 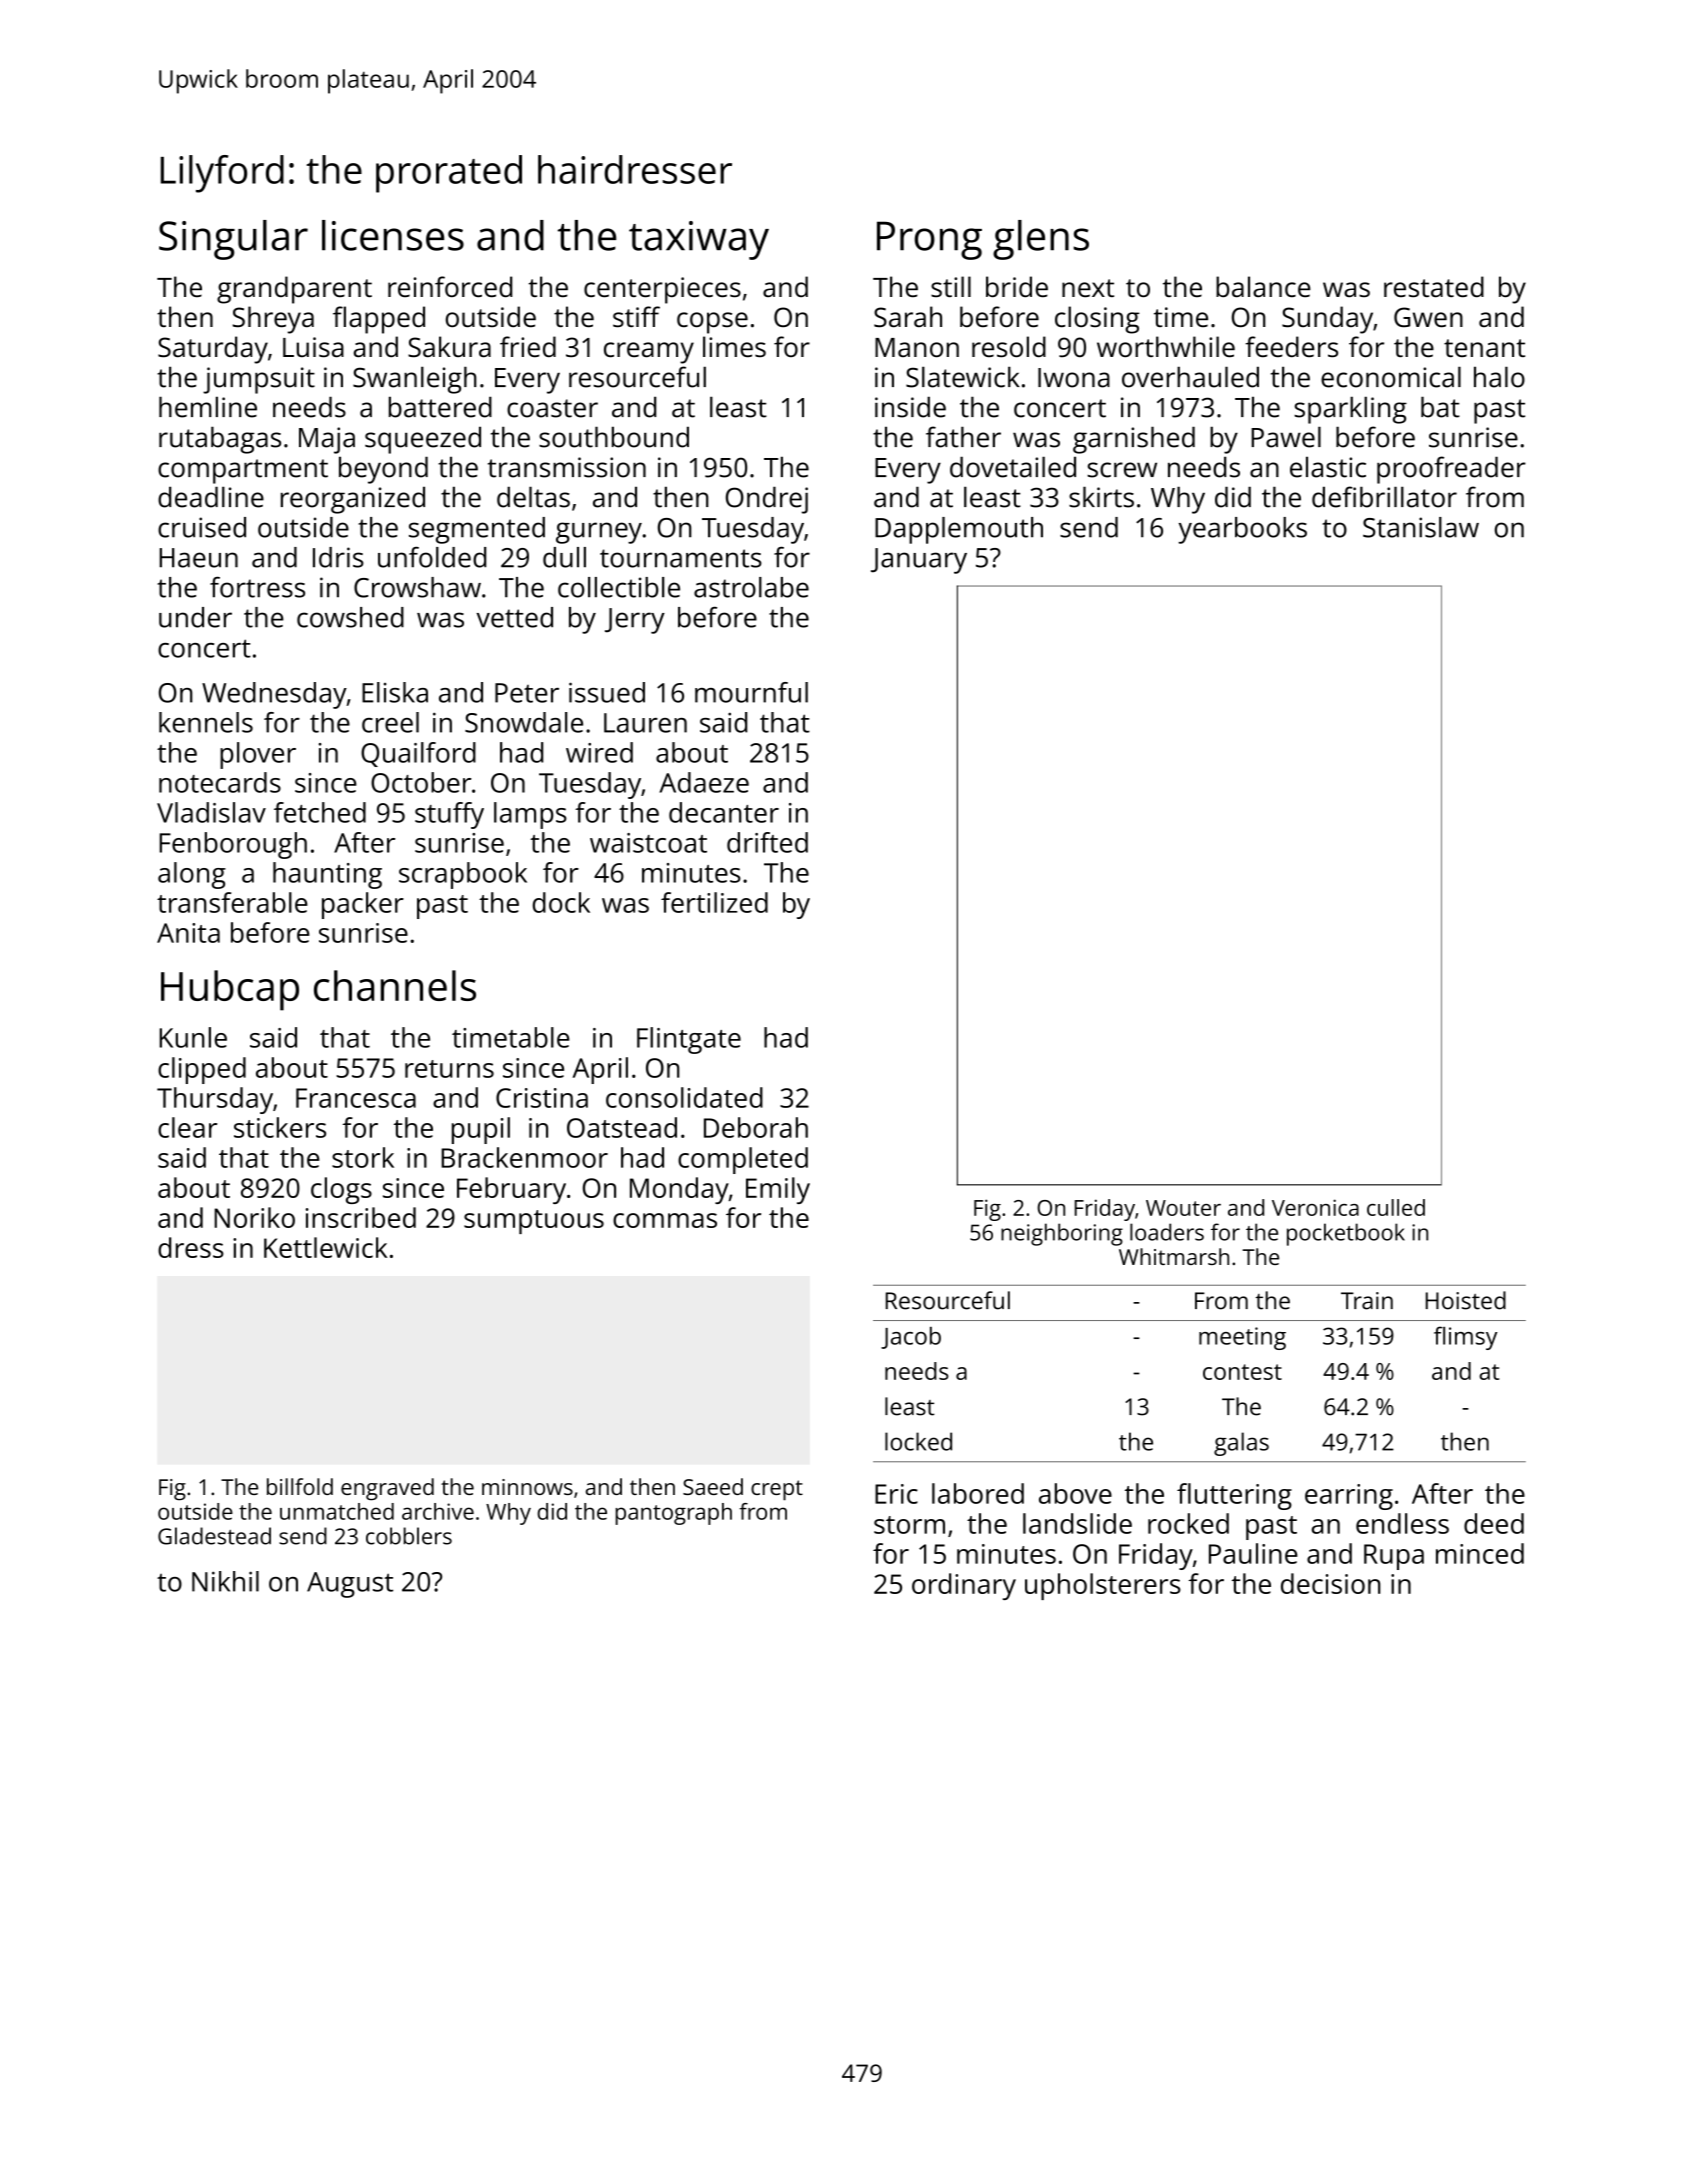 What do you see at coordinates (1188, 1523) in the screenshot?
I see `rocked` at bounding box center [1188, 1523].
